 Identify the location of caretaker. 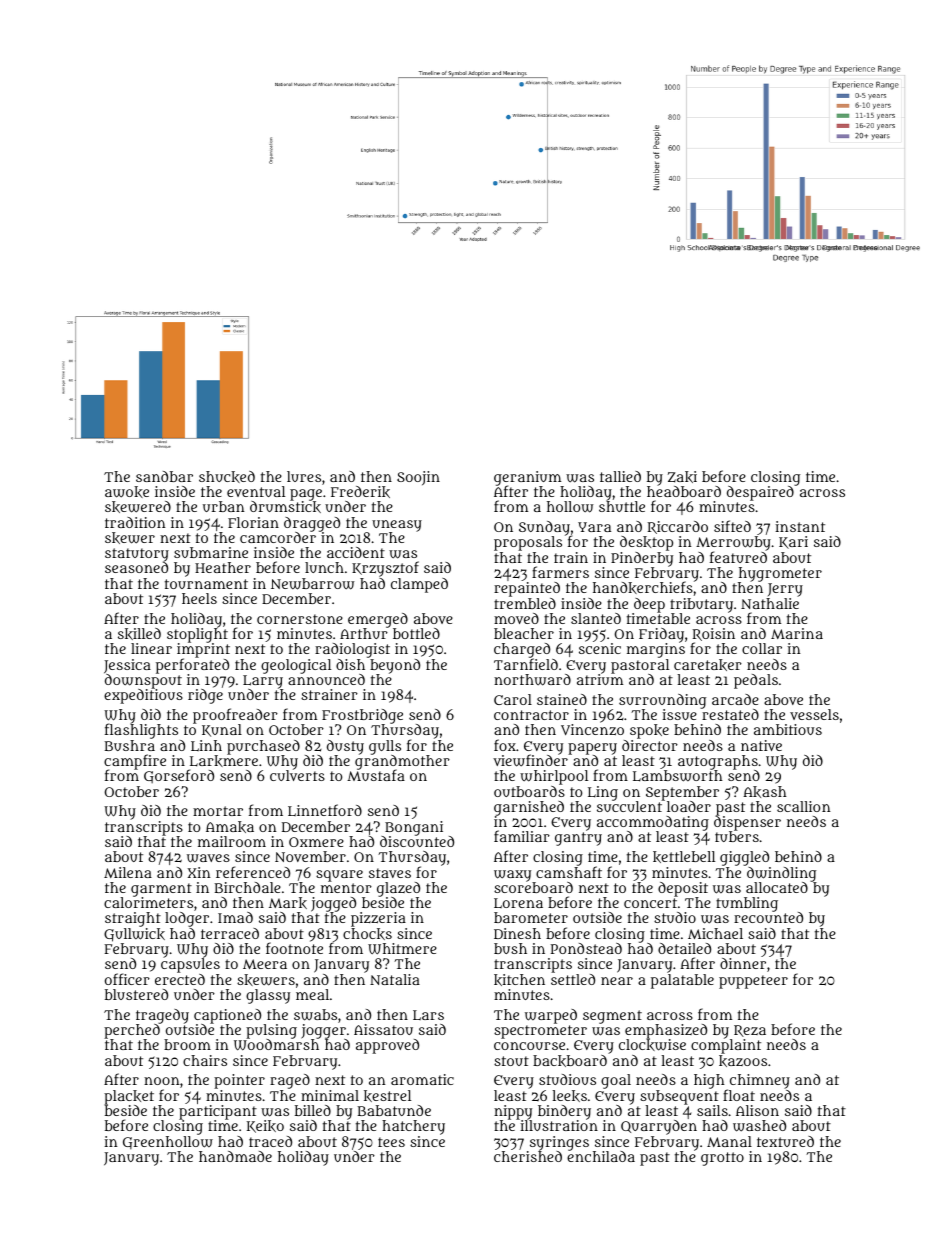
(708, 665).
